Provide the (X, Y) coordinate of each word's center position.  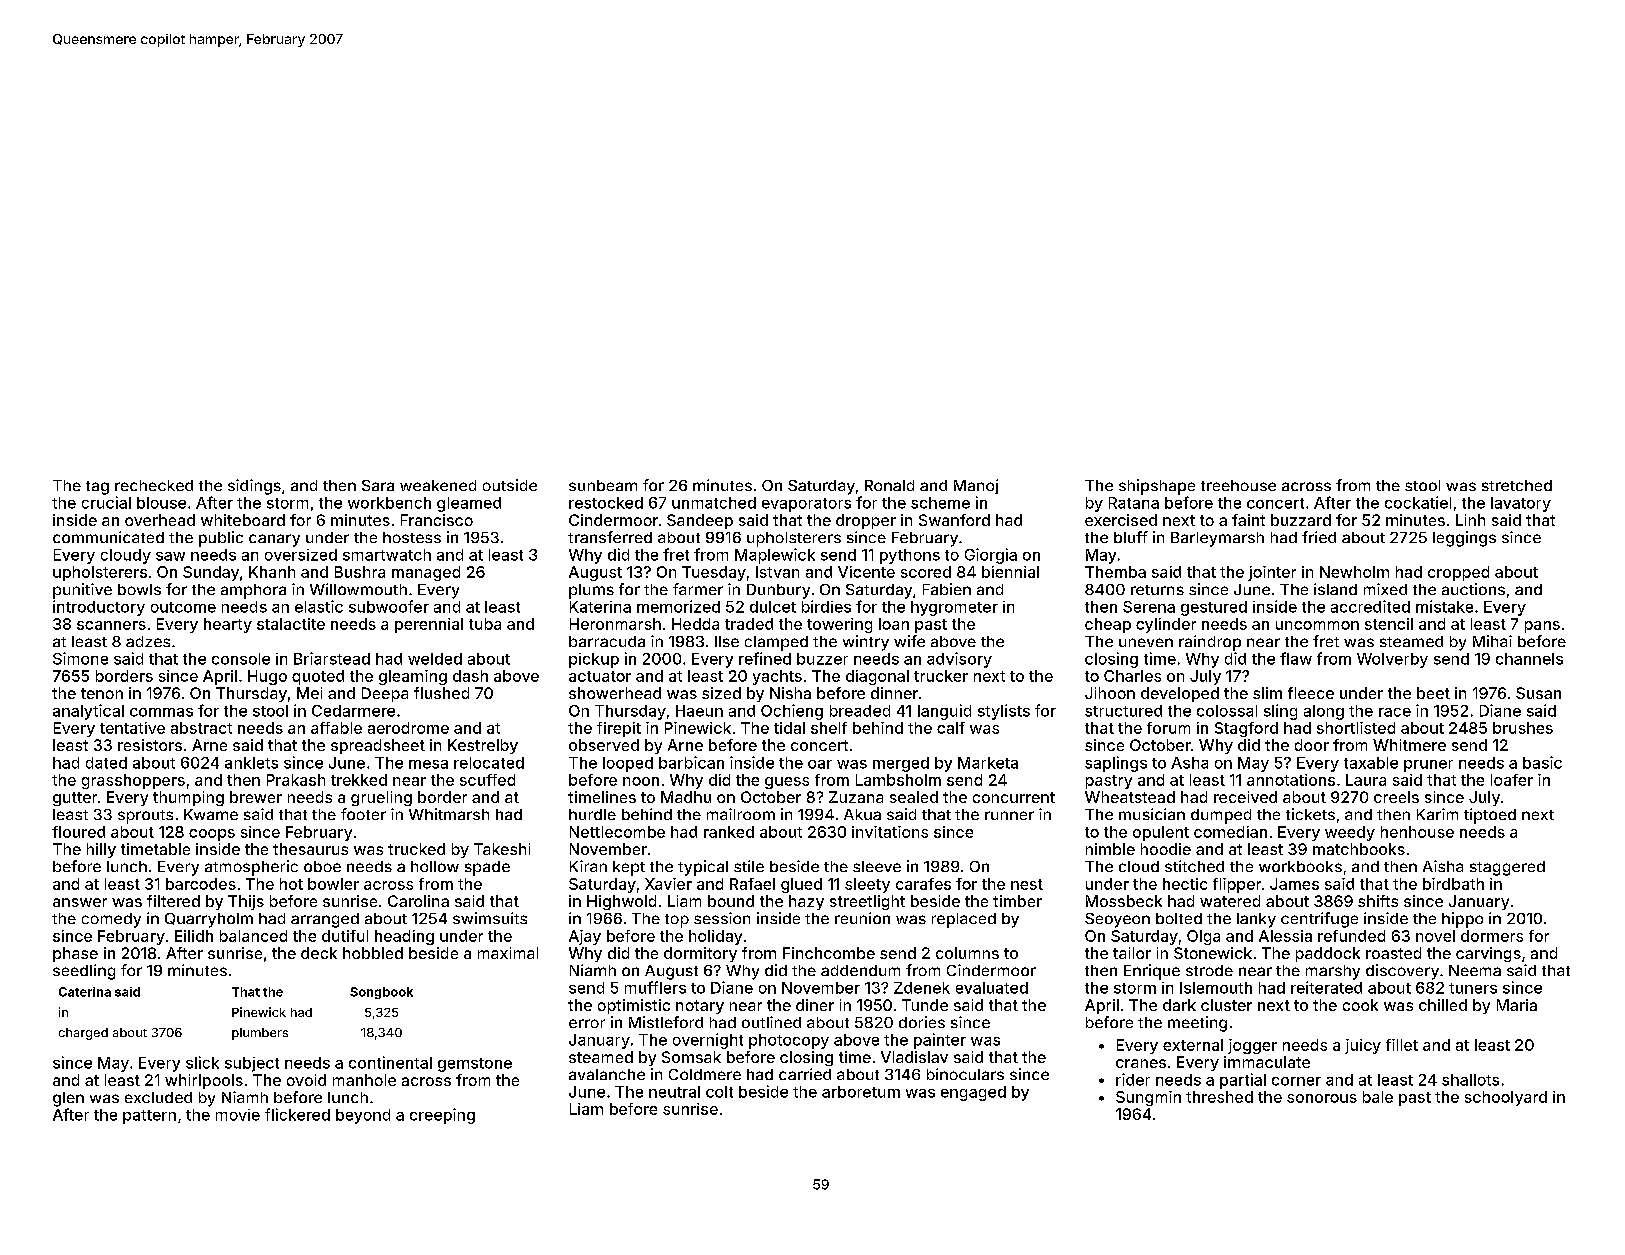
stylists (1004, 712)
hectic (1185, 884)
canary (274, 540)
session (722, 918)
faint (1248, 520)
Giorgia (991, 556)
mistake (1444, 606)
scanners (111, 625)
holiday (715, 937)
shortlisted (1356, 728)
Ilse (727, 641)
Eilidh (194, 936)
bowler (333, 884)
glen (68, 1099)
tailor (1132, 953)
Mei (309, 693)
